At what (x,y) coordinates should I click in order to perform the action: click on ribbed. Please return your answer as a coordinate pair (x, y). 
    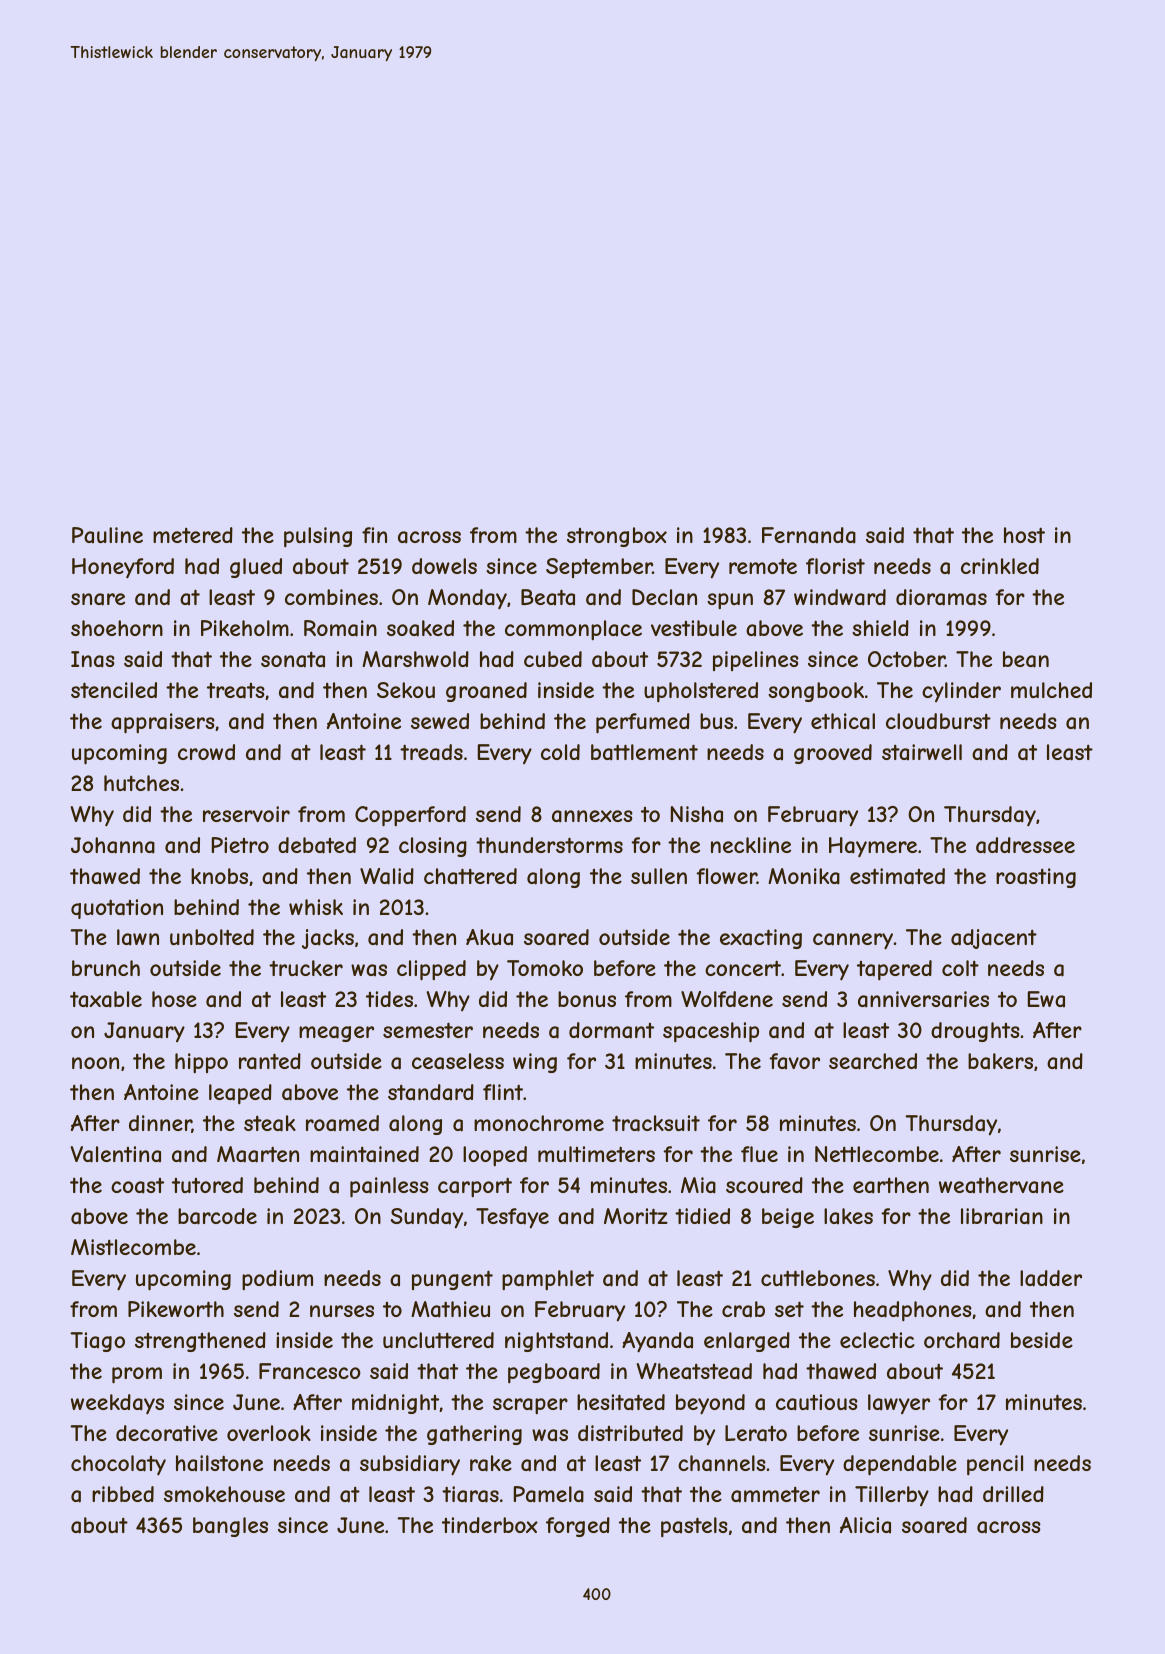
    Looking at the image, I should click on (123, 1494).
